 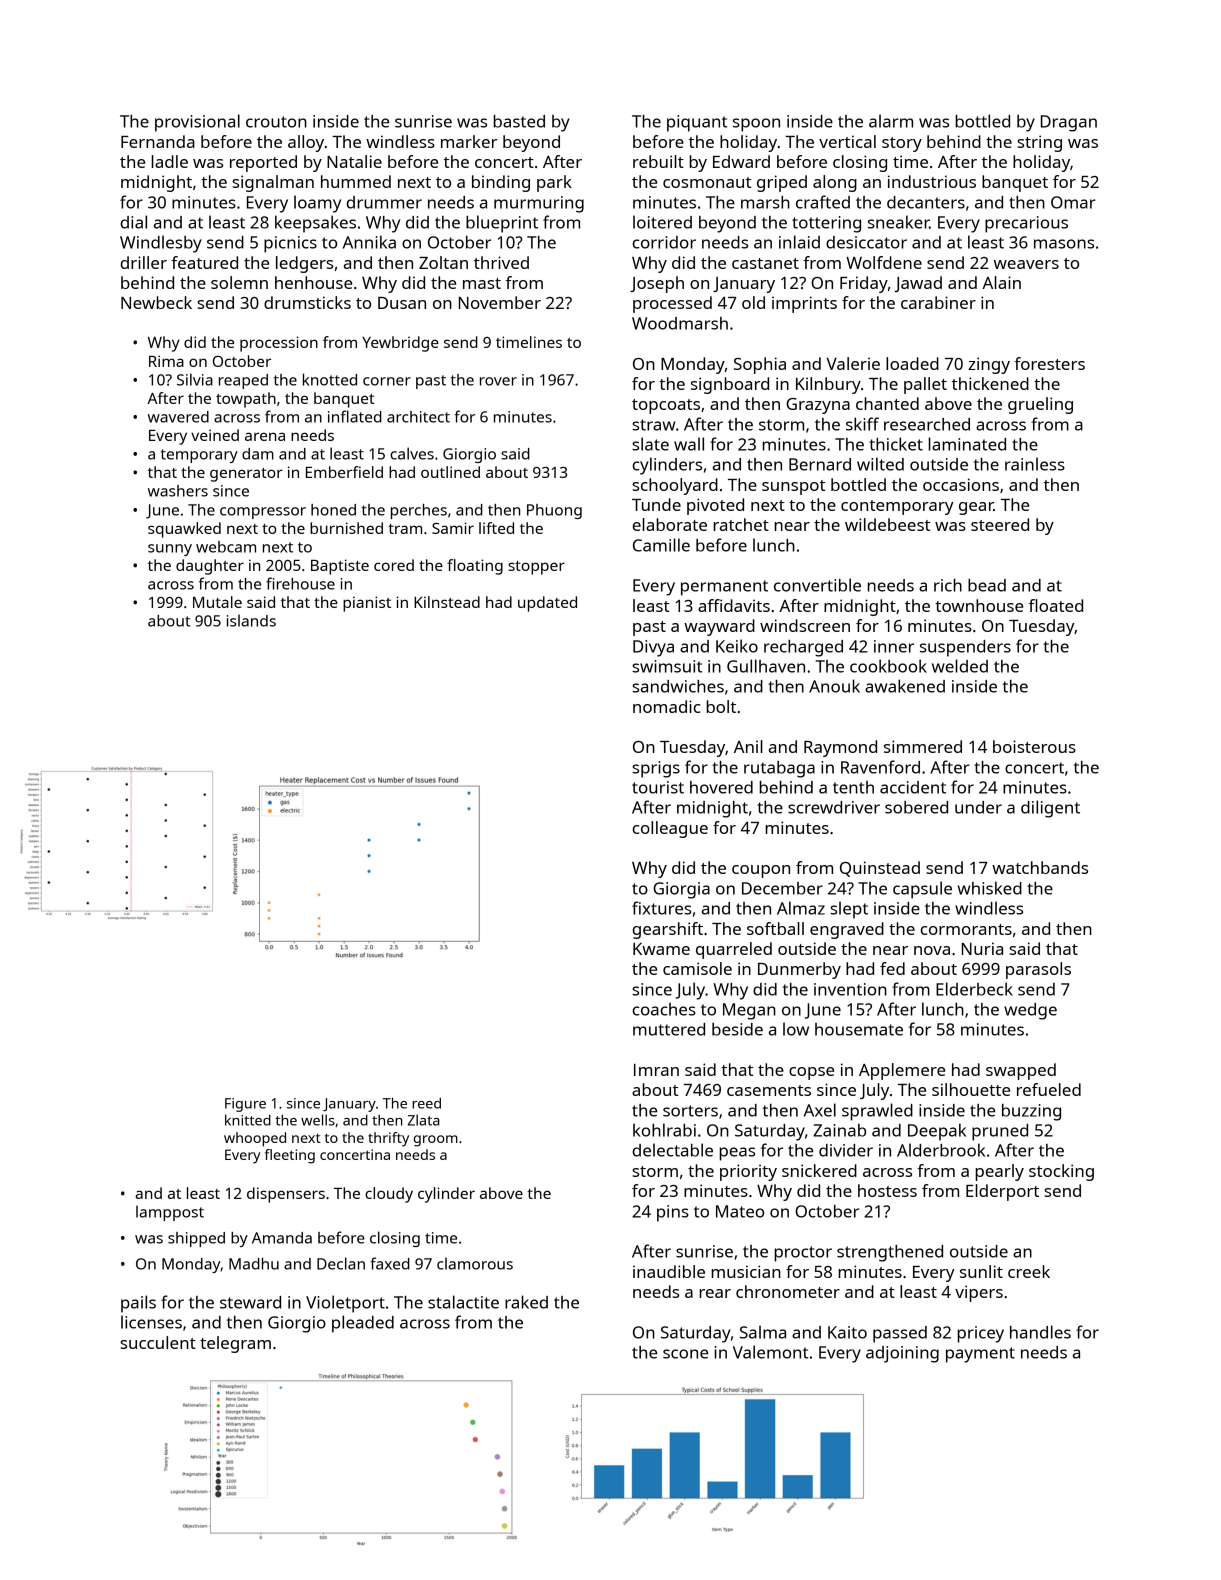 What do you see at coordinates (980, 1355) in the screenshot?
I see `payment` at bounding box center [980, 1355].
